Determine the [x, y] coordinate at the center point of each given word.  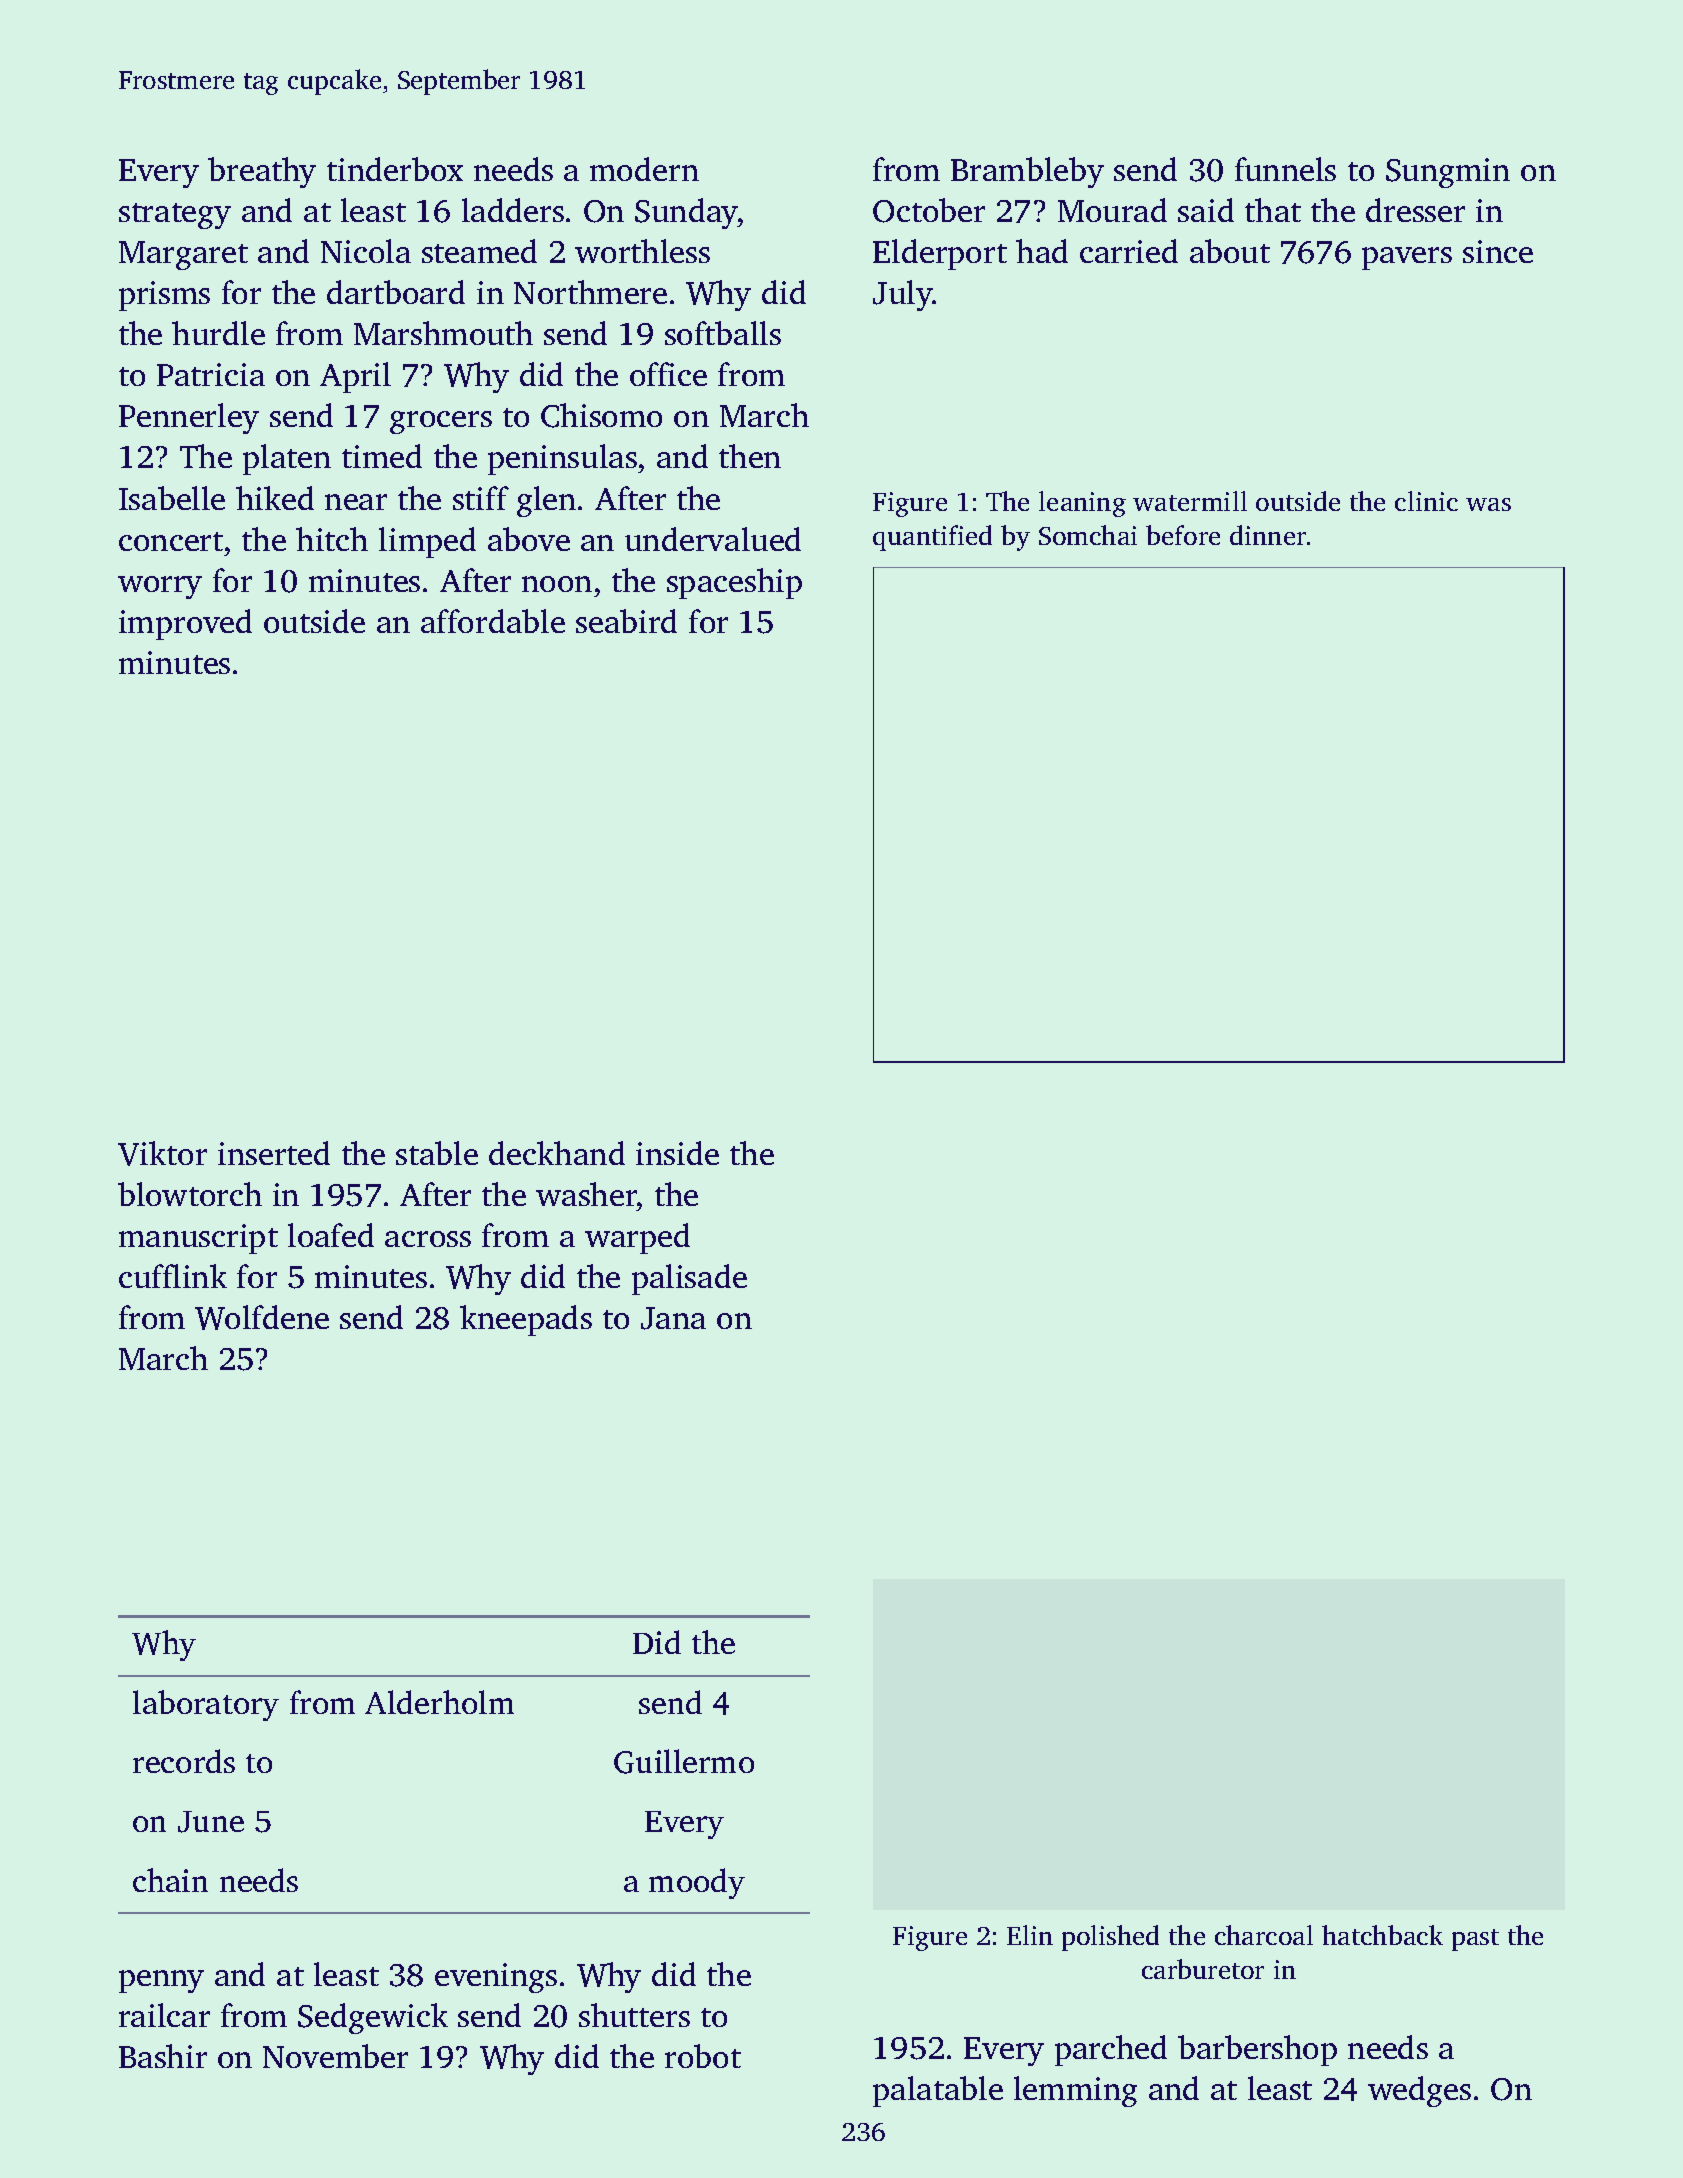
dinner [1268, 535]
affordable [493, 621]
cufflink [173, 1276]
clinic [1426, 501]
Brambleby [1027, 172]
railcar [164, 2015]
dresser [1415, 210]
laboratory [206, 1705]
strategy [175, 216]
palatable [938, 2091]
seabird [626, 621]
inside [677, 1153]
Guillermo [684, 1761]
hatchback [1382, 1935]
